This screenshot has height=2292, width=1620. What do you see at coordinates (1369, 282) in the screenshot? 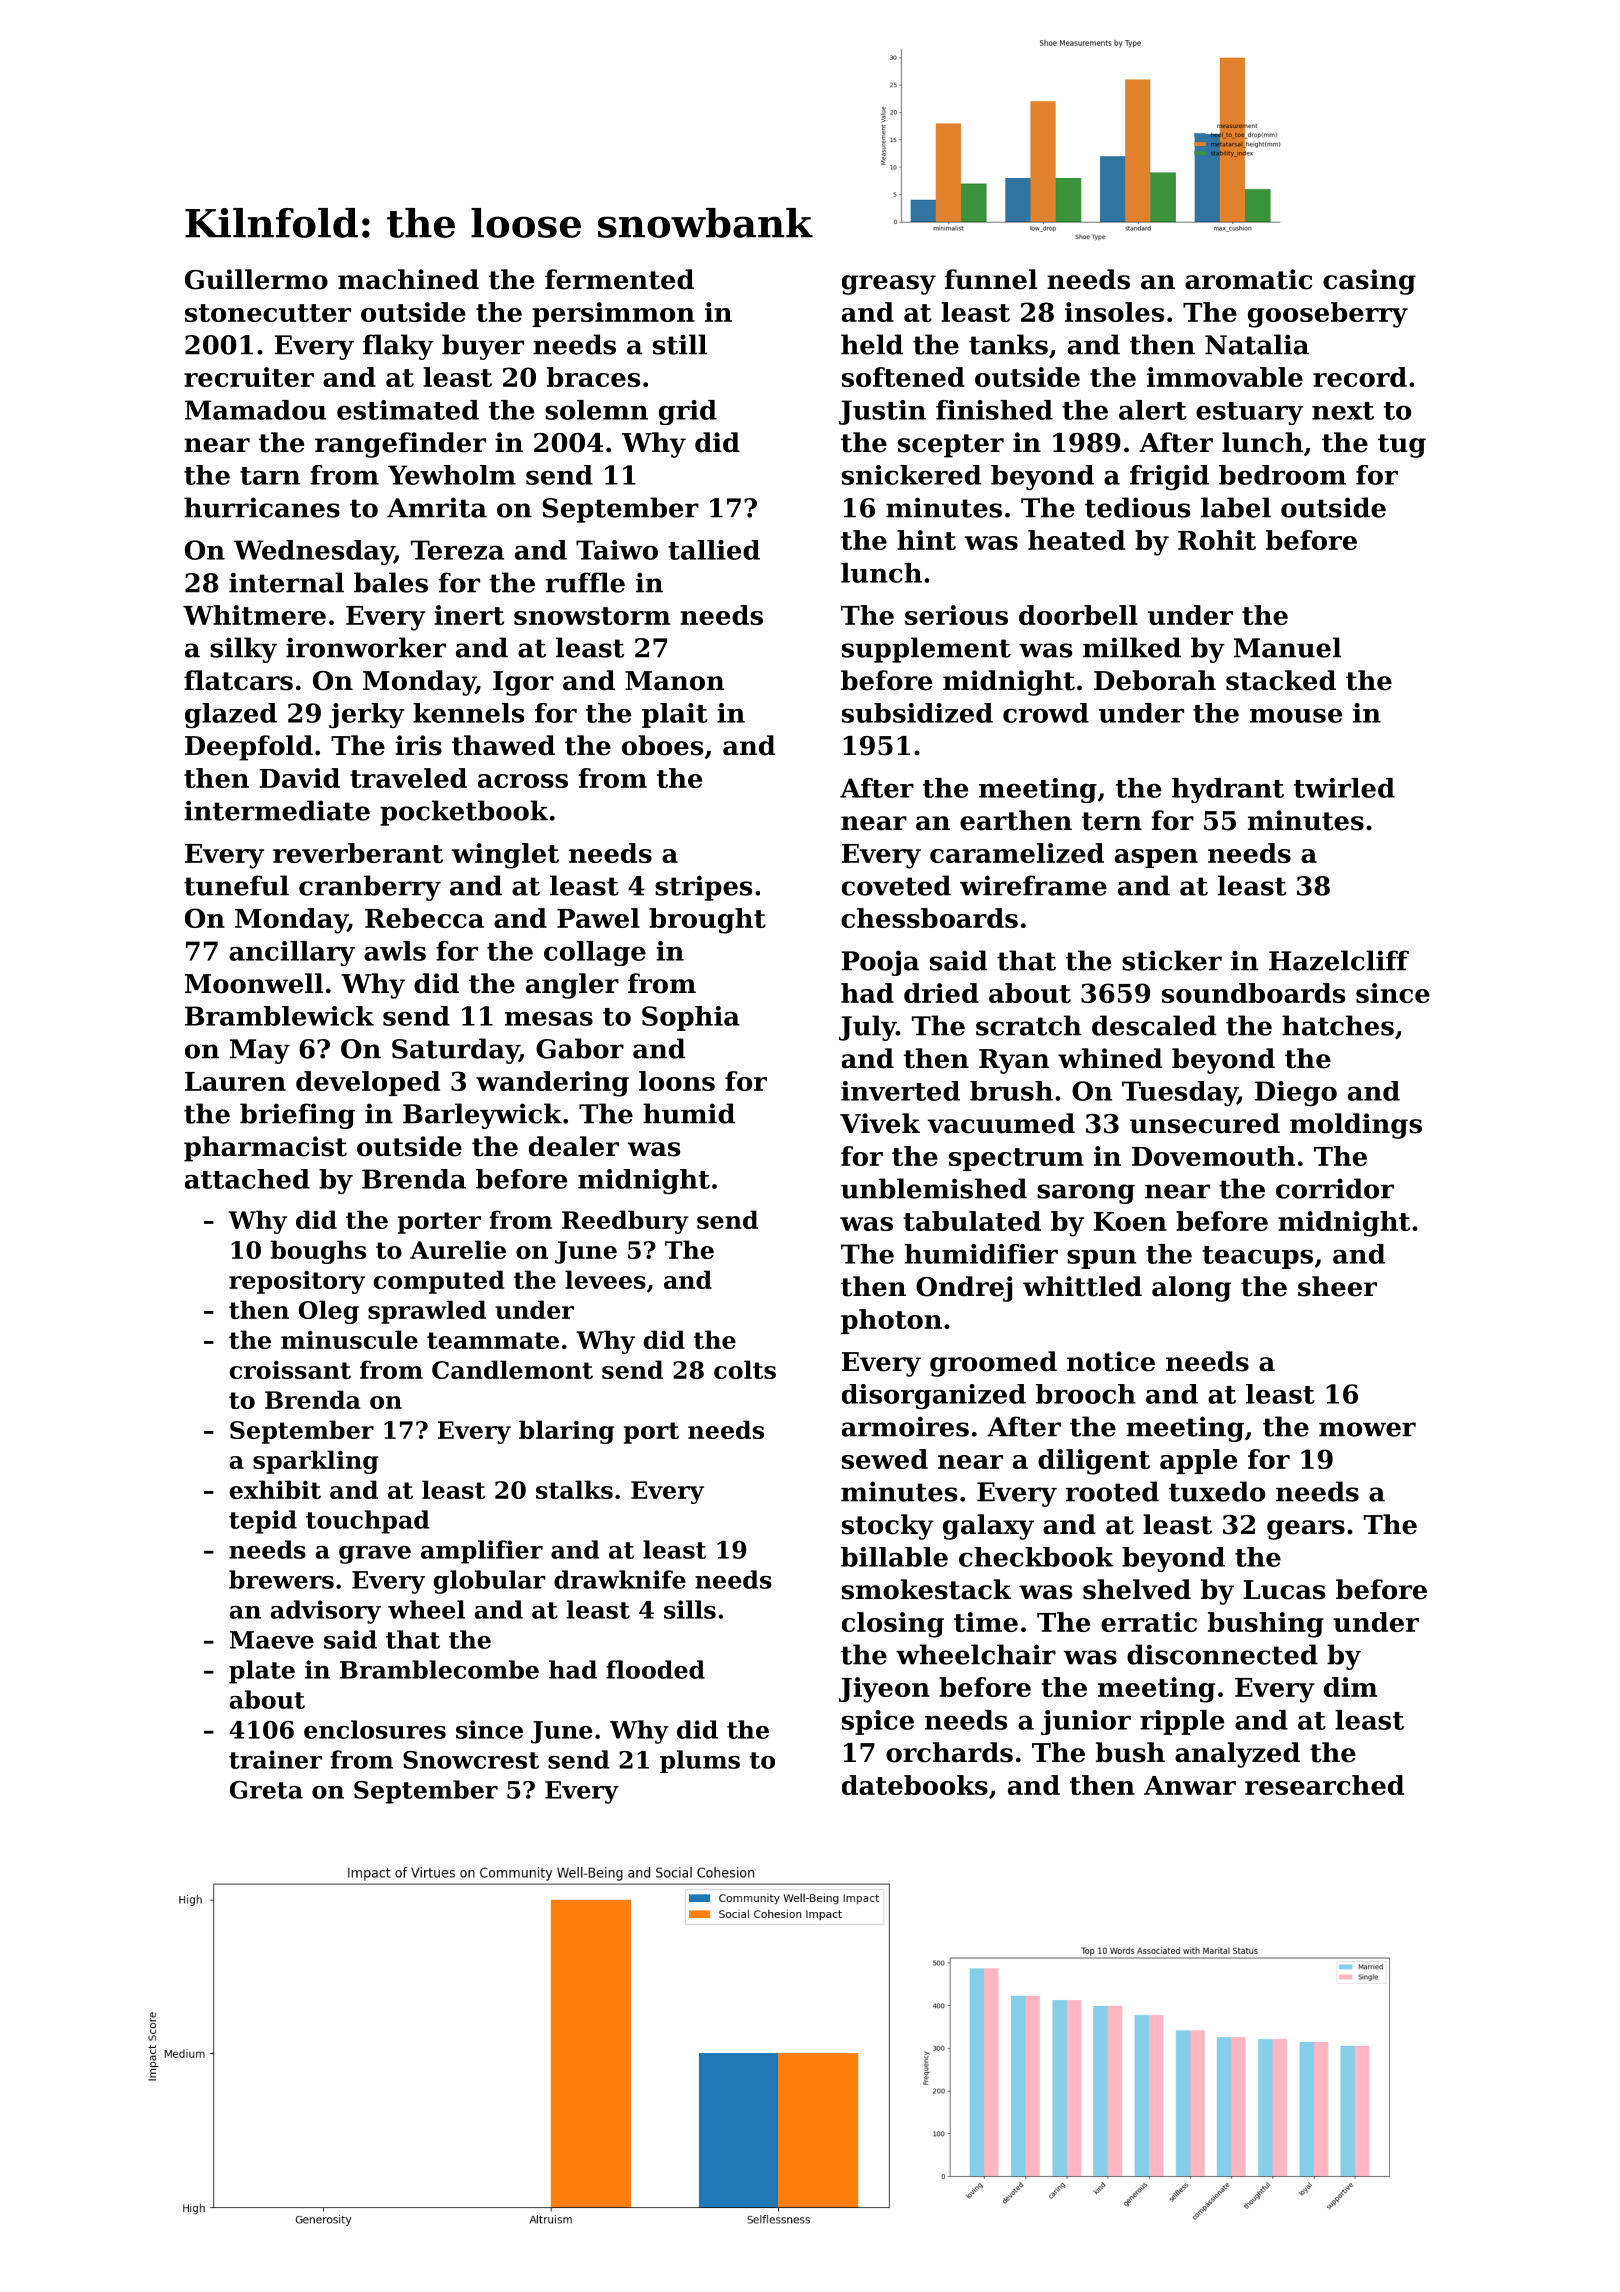
I see `casing` at bounding box center [1369, 282].
